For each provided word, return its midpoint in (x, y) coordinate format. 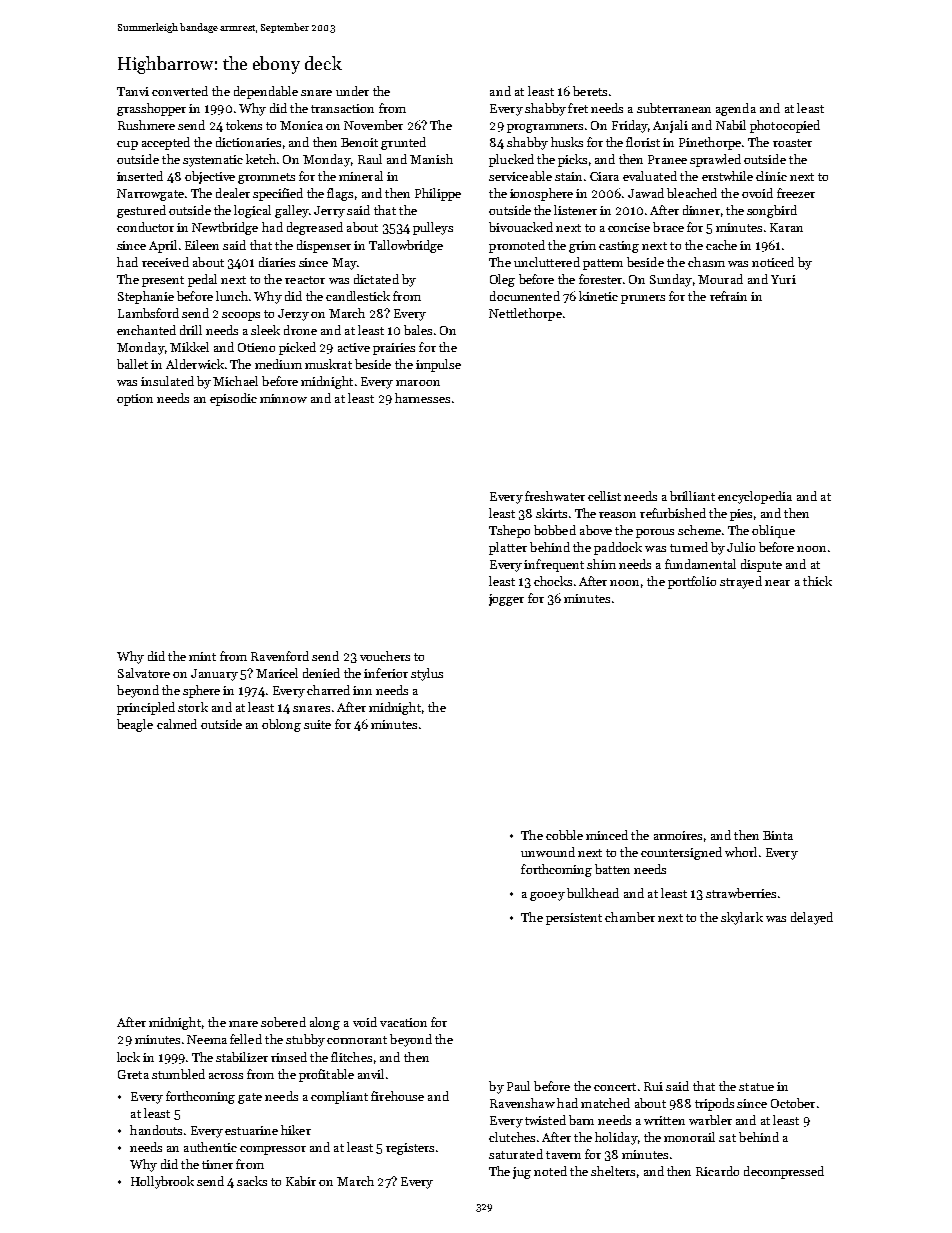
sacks (252, 1181)
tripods (714, 1104)
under (352, 91)
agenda (736, 109)
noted (550, 1171)
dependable (266, 92)
